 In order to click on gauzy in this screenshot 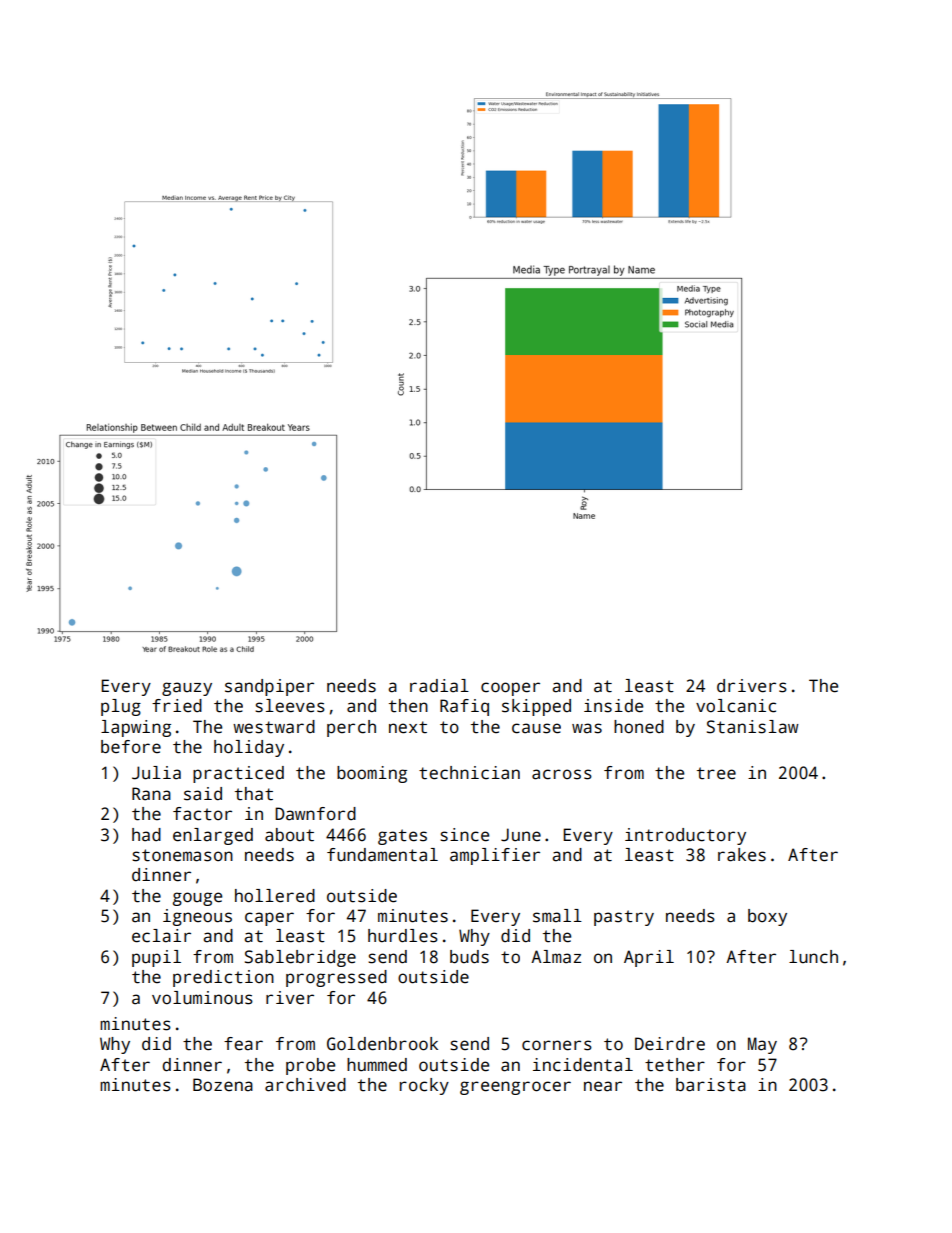, I will do `click(187, 689)`.
